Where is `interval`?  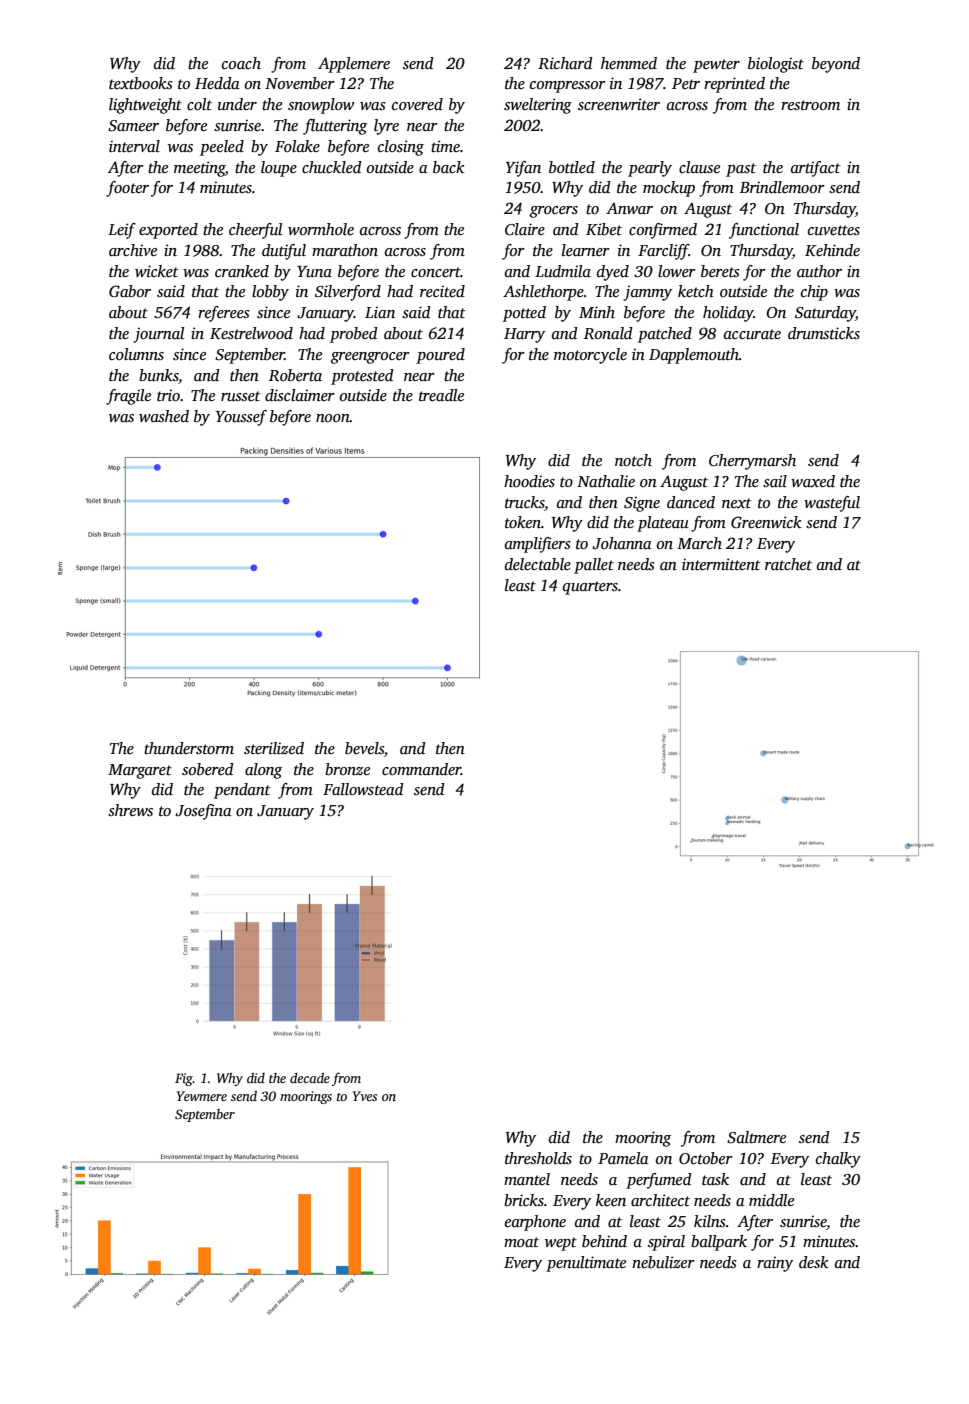 interval is located at coordinates (134, 146).
